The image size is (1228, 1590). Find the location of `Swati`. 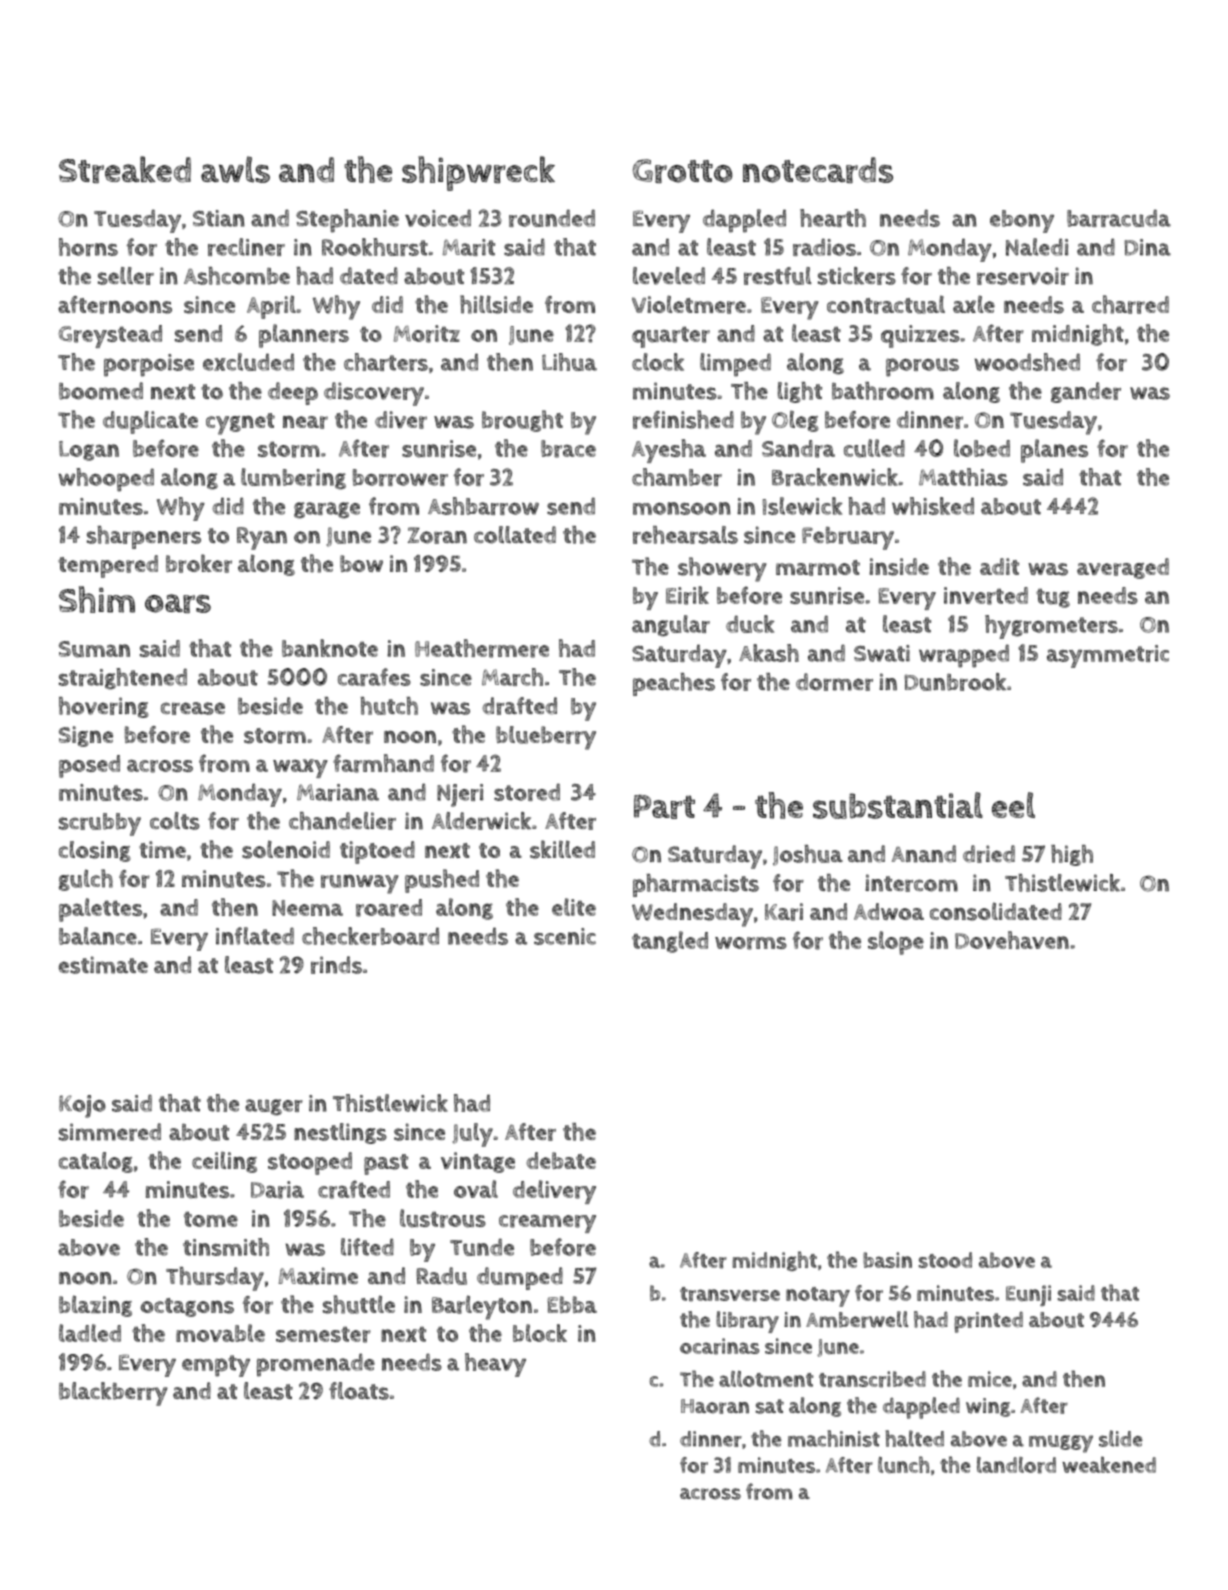

Swati is located at coordinates (882, 653).
